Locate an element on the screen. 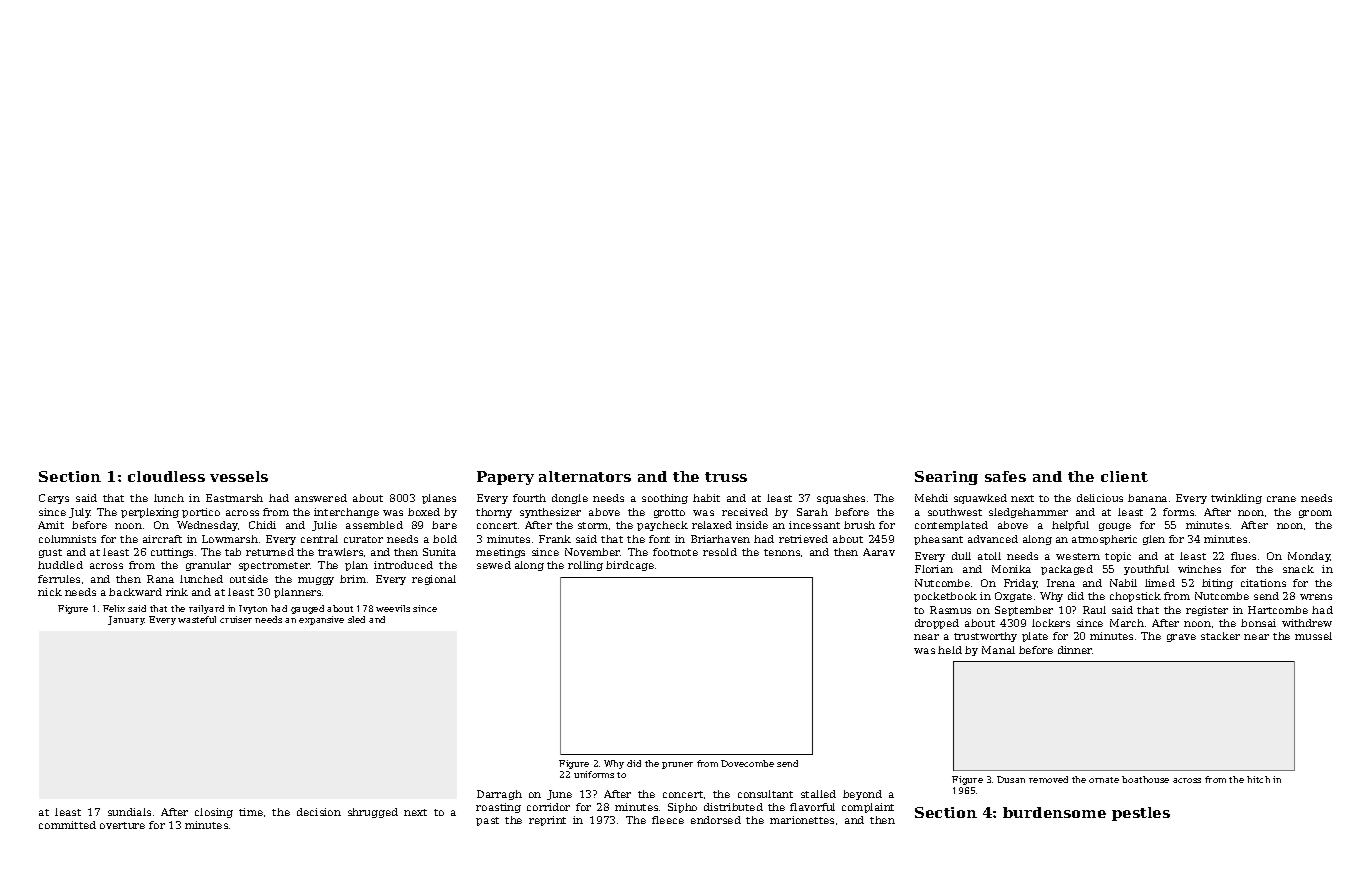  Eastmarsh is located at coordinates (234, 498).
